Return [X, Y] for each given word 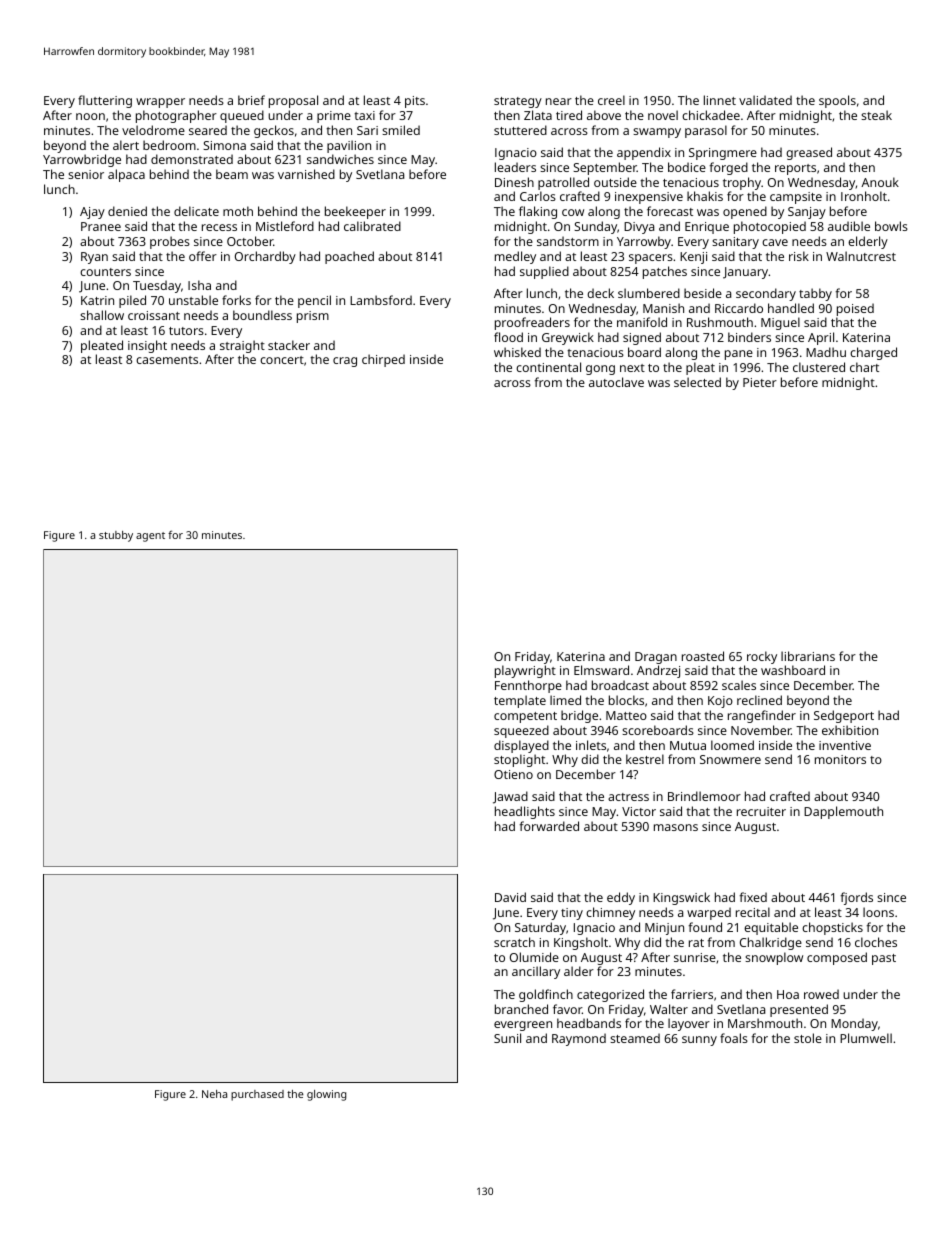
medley [515, 257]
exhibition [850, 730]
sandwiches [340, 159]
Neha [214, 1094]
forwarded [549, 826]
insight [147, 346]
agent [150, 537]
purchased [257, 1095]
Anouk [880, 182]
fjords [857, 898]
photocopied [770, 227]
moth [238, 211]
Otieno [513, 774]
